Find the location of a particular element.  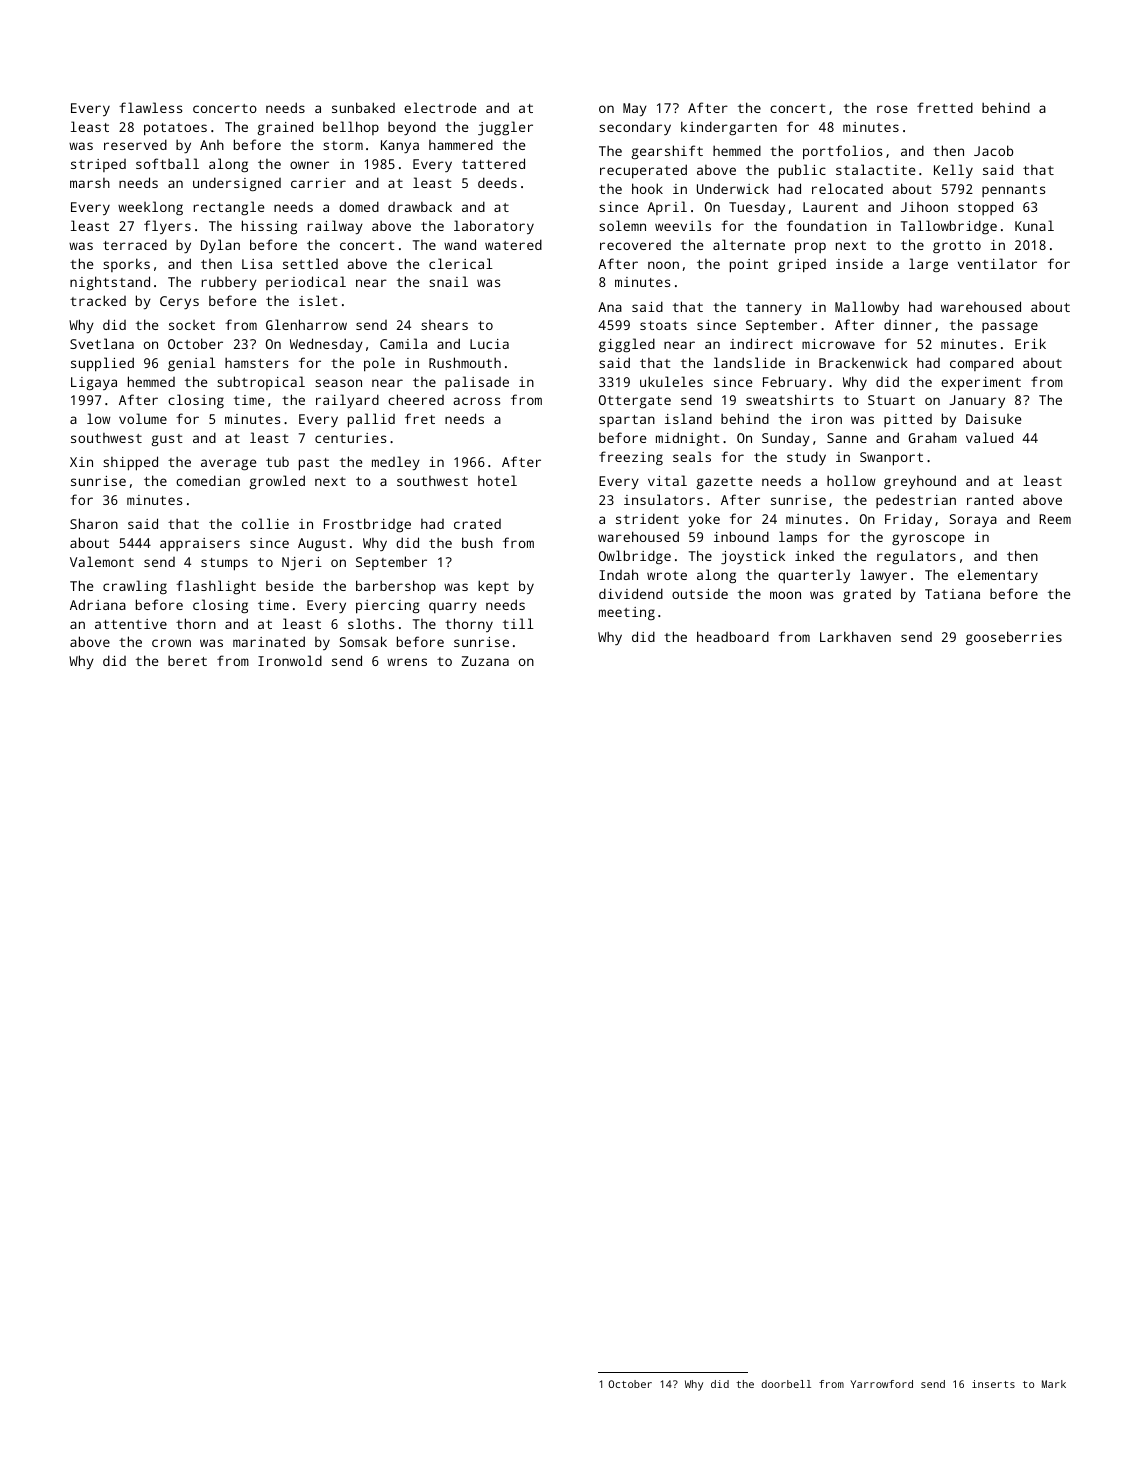

doorbell is located at coordinates (786, 1384).
